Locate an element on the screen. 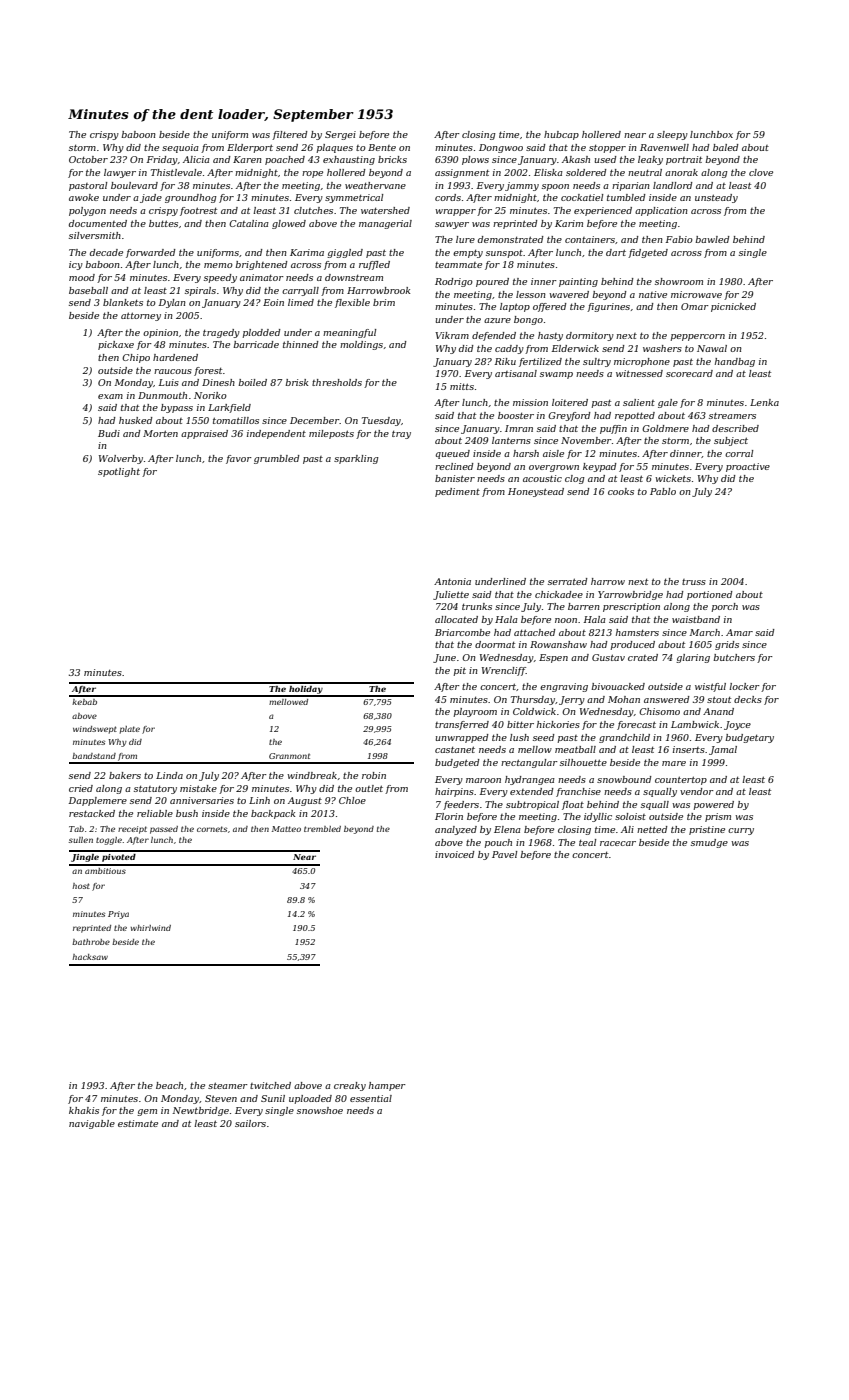 The width and height of the screenshot is (849, 1400). whirlwind is located at coordinates (151, 928).
